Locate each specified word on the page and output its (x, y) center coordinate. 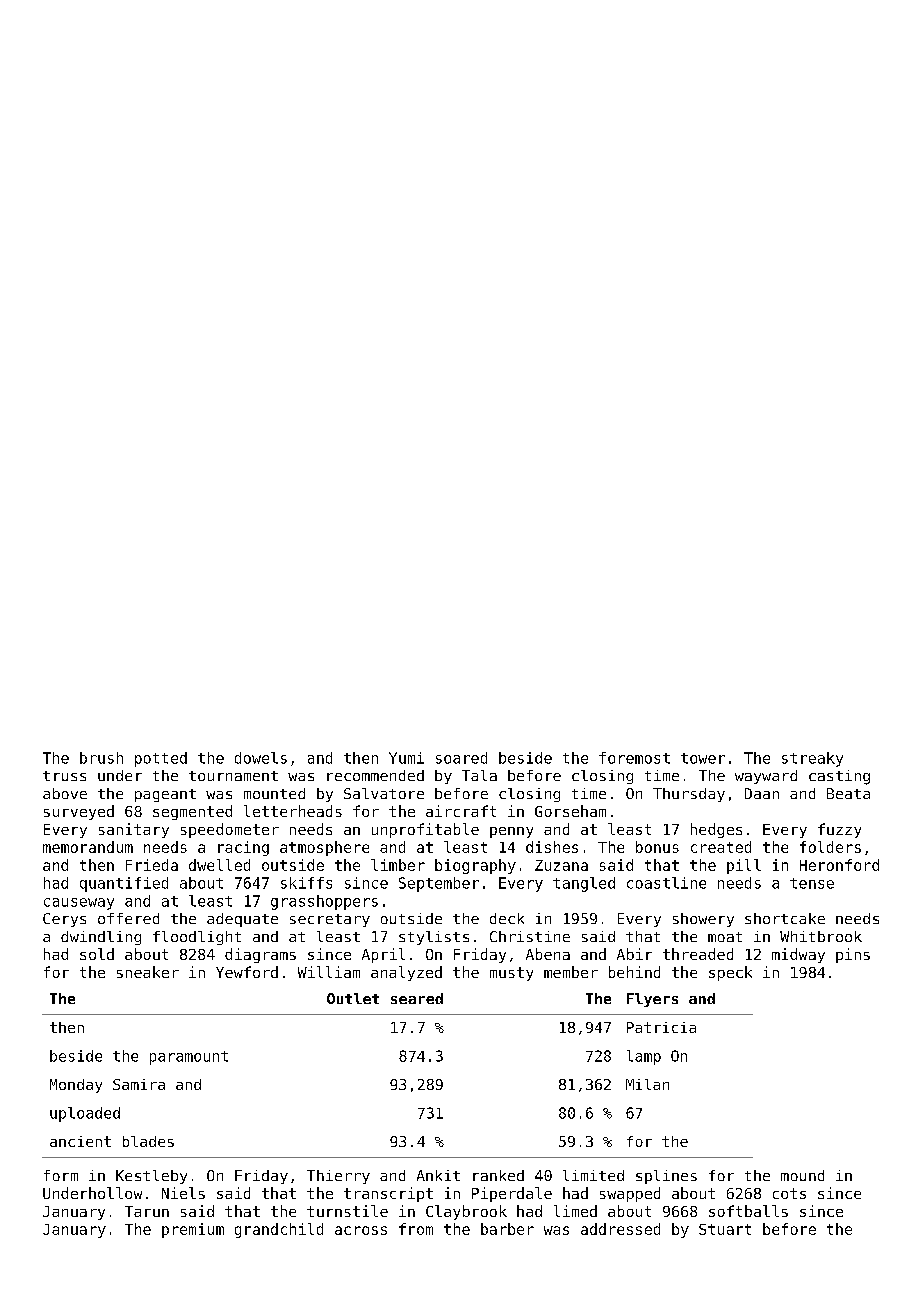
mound (802, 1175)
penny (511, 832)
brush (101, 758)
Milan (647, 1084)
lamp (644, 1057)
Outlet (353, 998)
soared (461, 758)
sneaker (148, 972)
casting (839, 777)
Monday (76, 1086)
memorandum (88, 847)
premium (193, 1230)
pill (744, 866)
